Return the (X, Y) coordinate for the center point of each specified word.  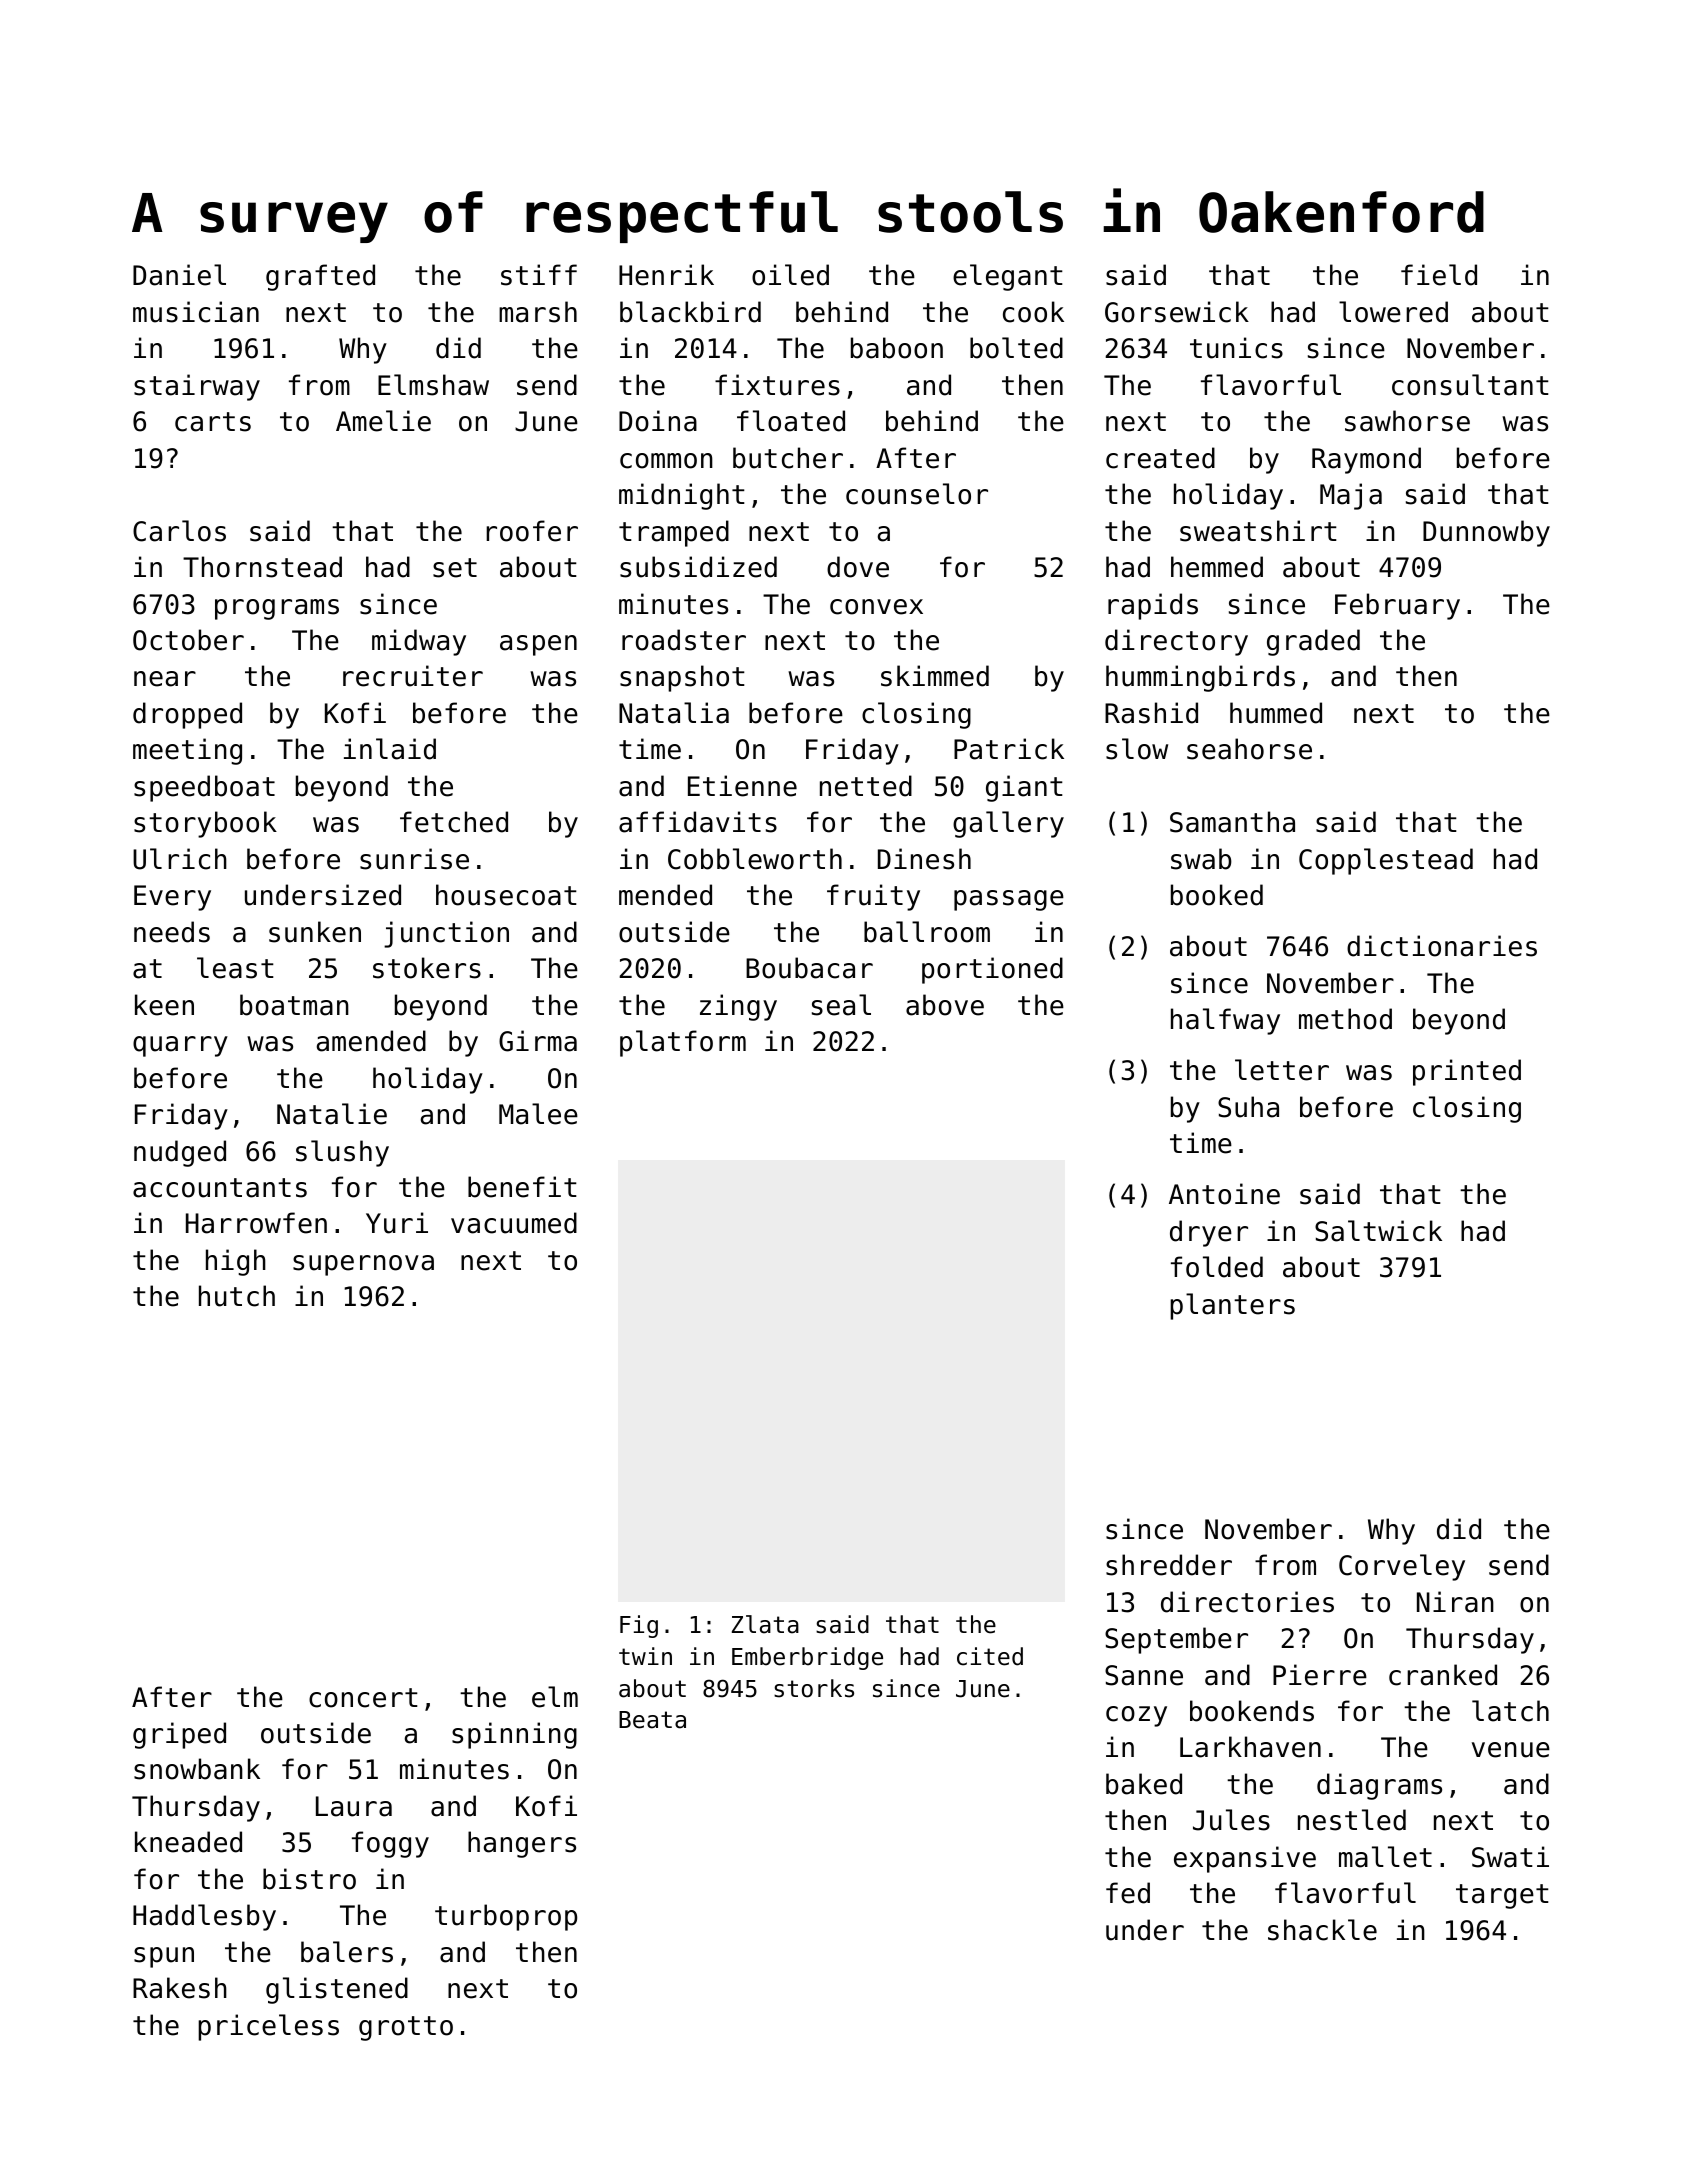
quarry (180, 1046)
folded (1217, 1267)
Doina (658, 421)
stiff (539, 275)
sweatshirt (1258, 531)
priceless (268, 2027)
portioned (992, 970)
